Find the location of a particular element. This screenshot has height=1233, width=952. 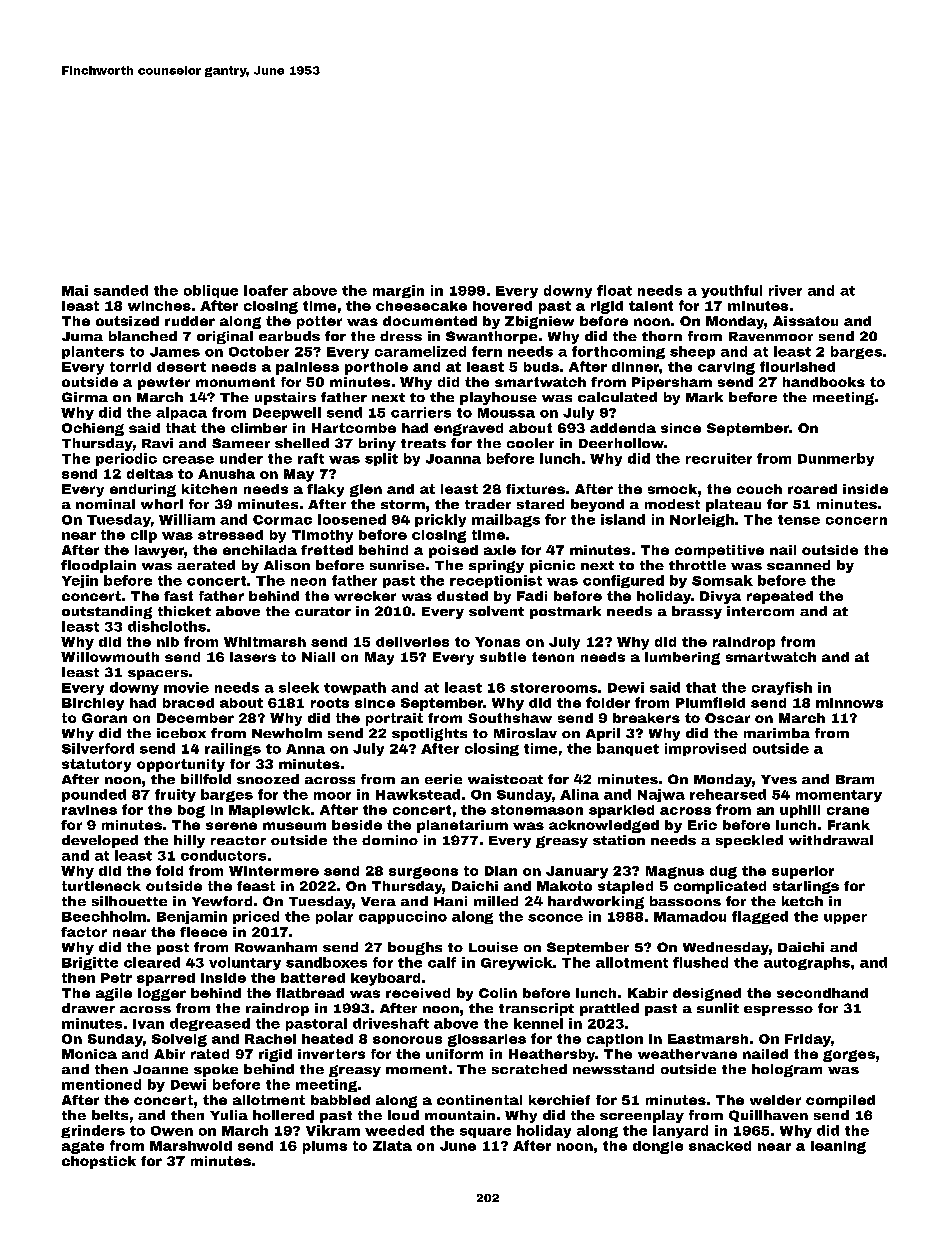

snacked is located at coordinates (720, 1146).
